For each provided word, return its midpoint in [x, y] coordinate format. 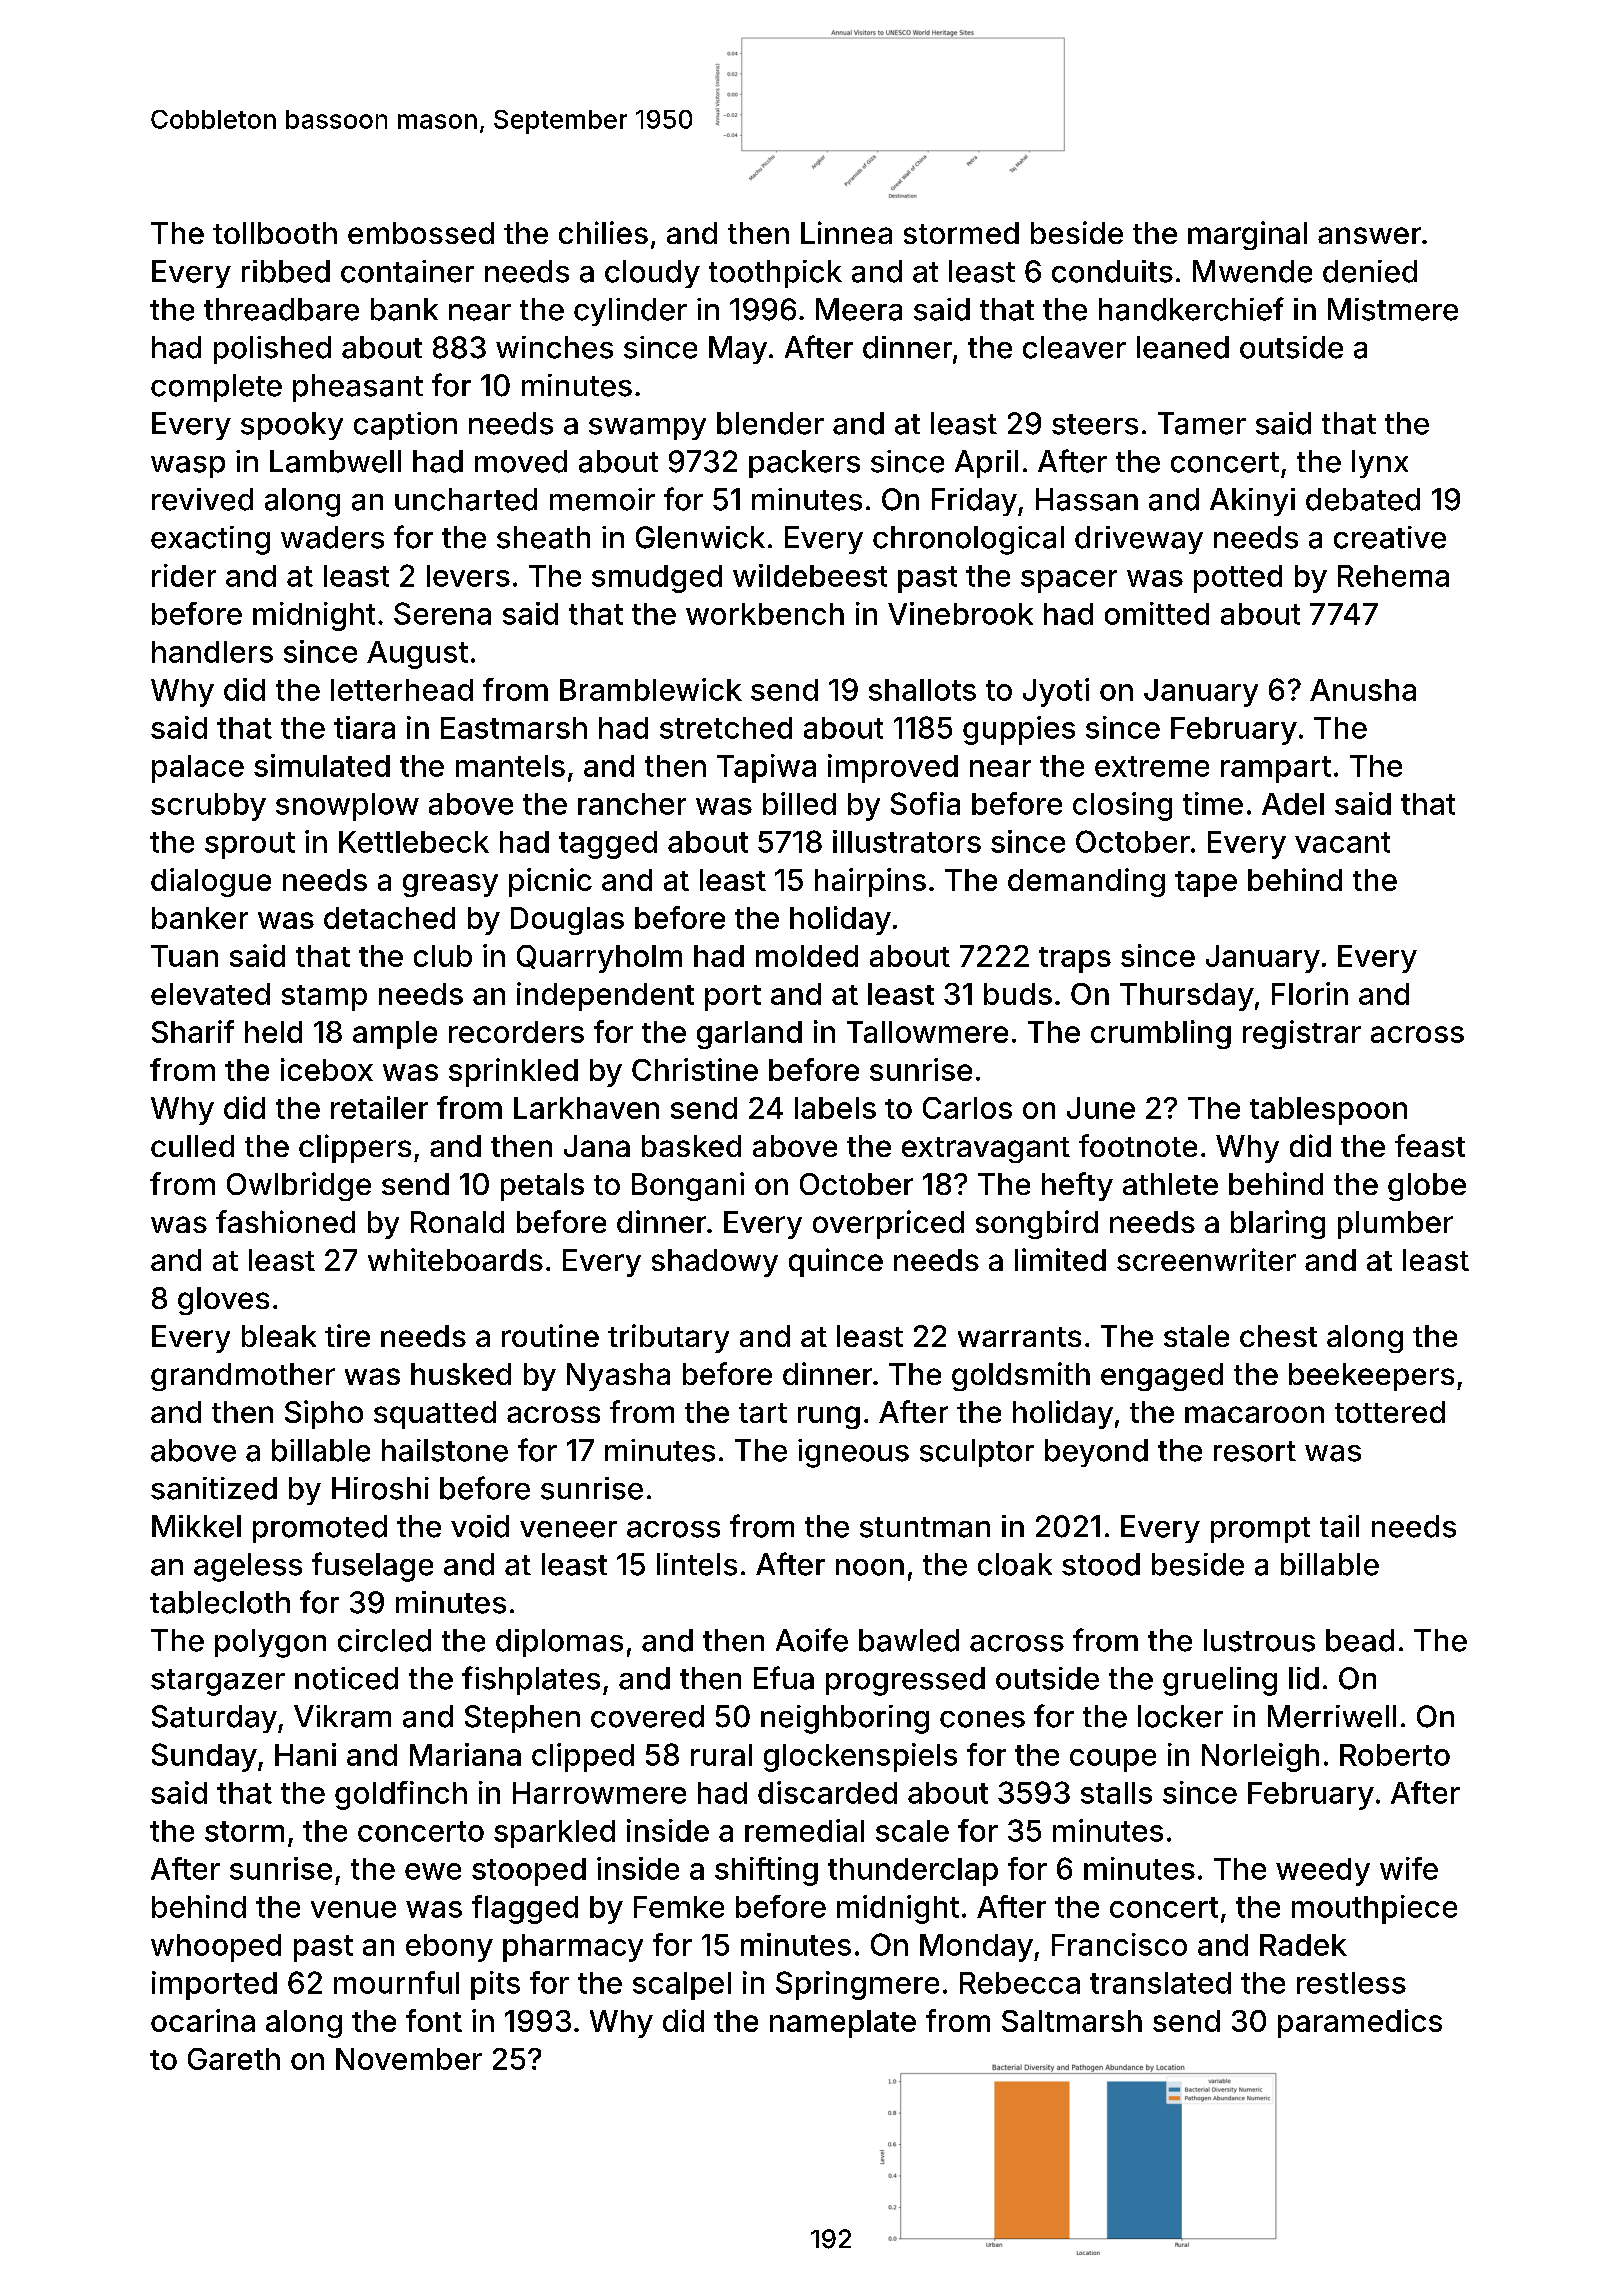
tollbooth [275, 233]
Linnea [846, 232]
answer [1369, 235]
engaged [1162, 1377]
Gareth [234, 2059]
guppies [1019, 730]
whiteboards [455, 1259]
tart [763, 1413]
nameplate [843, 2024]
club [443, 956]
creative [1390, 537]
